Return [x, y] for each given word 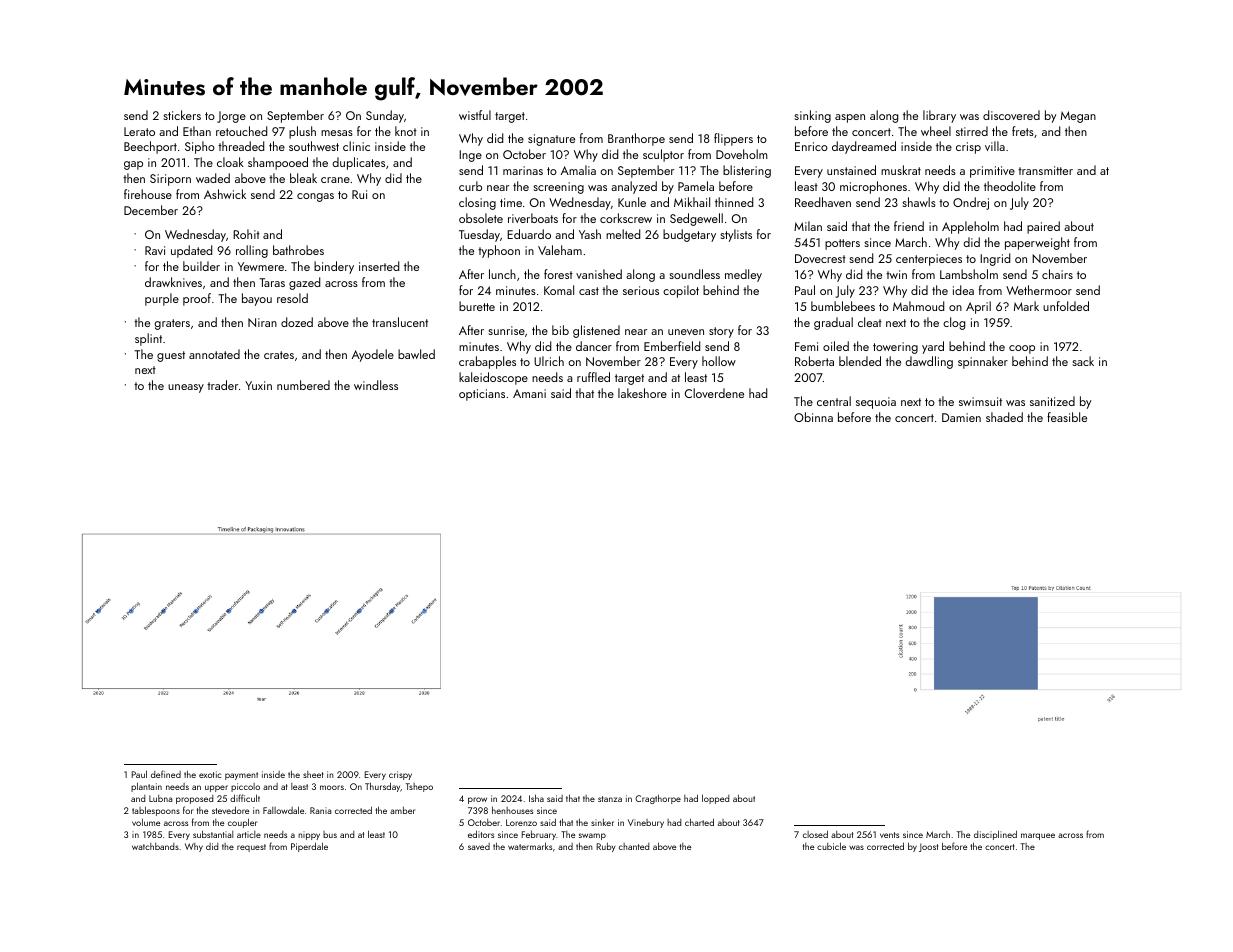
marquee [1038, 836]
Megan [1078, 117]
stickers [182, 115]
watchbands [155, 846]
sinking [812, 116]
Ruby [606, 847]
